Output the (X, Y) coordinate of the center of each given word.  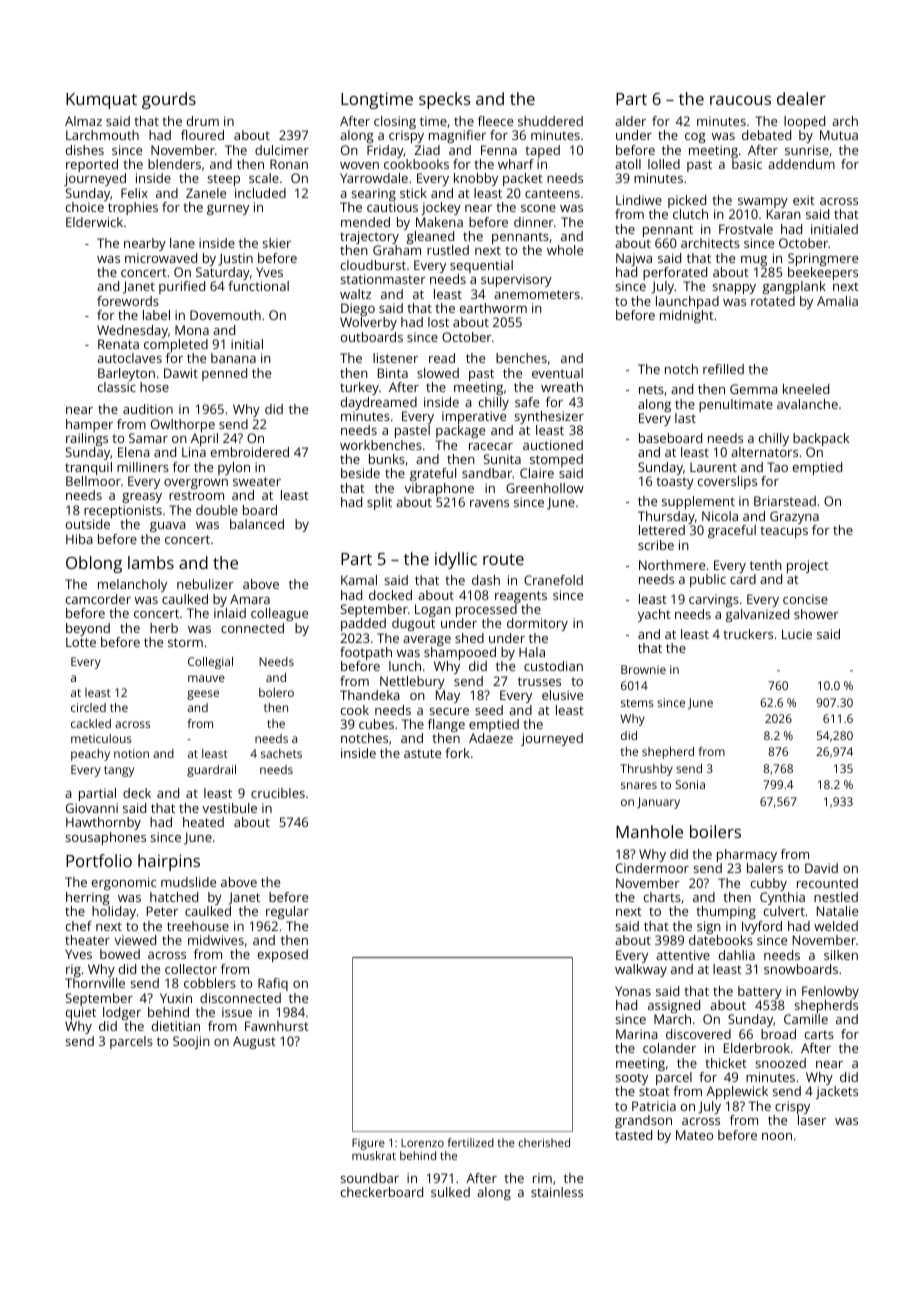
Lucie (797, 634)
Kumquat (101, 101)
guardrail (211, 771)
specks (445, 100)
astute (422, 753)
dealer (801, 98)
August (254, 1042)
